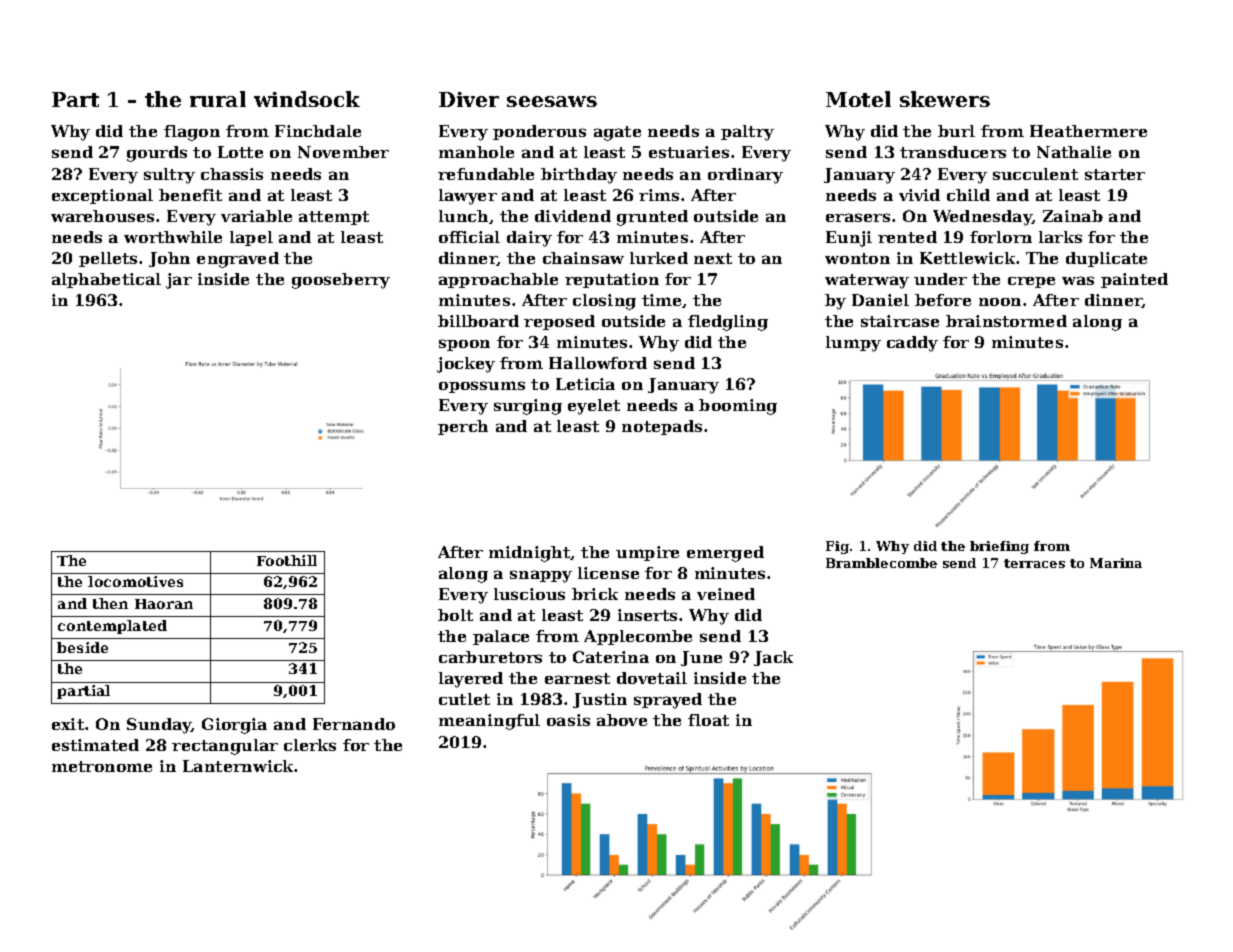 The height and width of the screenshot is (952, 1233). Describe the element at coordinates (192, 133) in the screenshot. I see `flagon` at that location.
